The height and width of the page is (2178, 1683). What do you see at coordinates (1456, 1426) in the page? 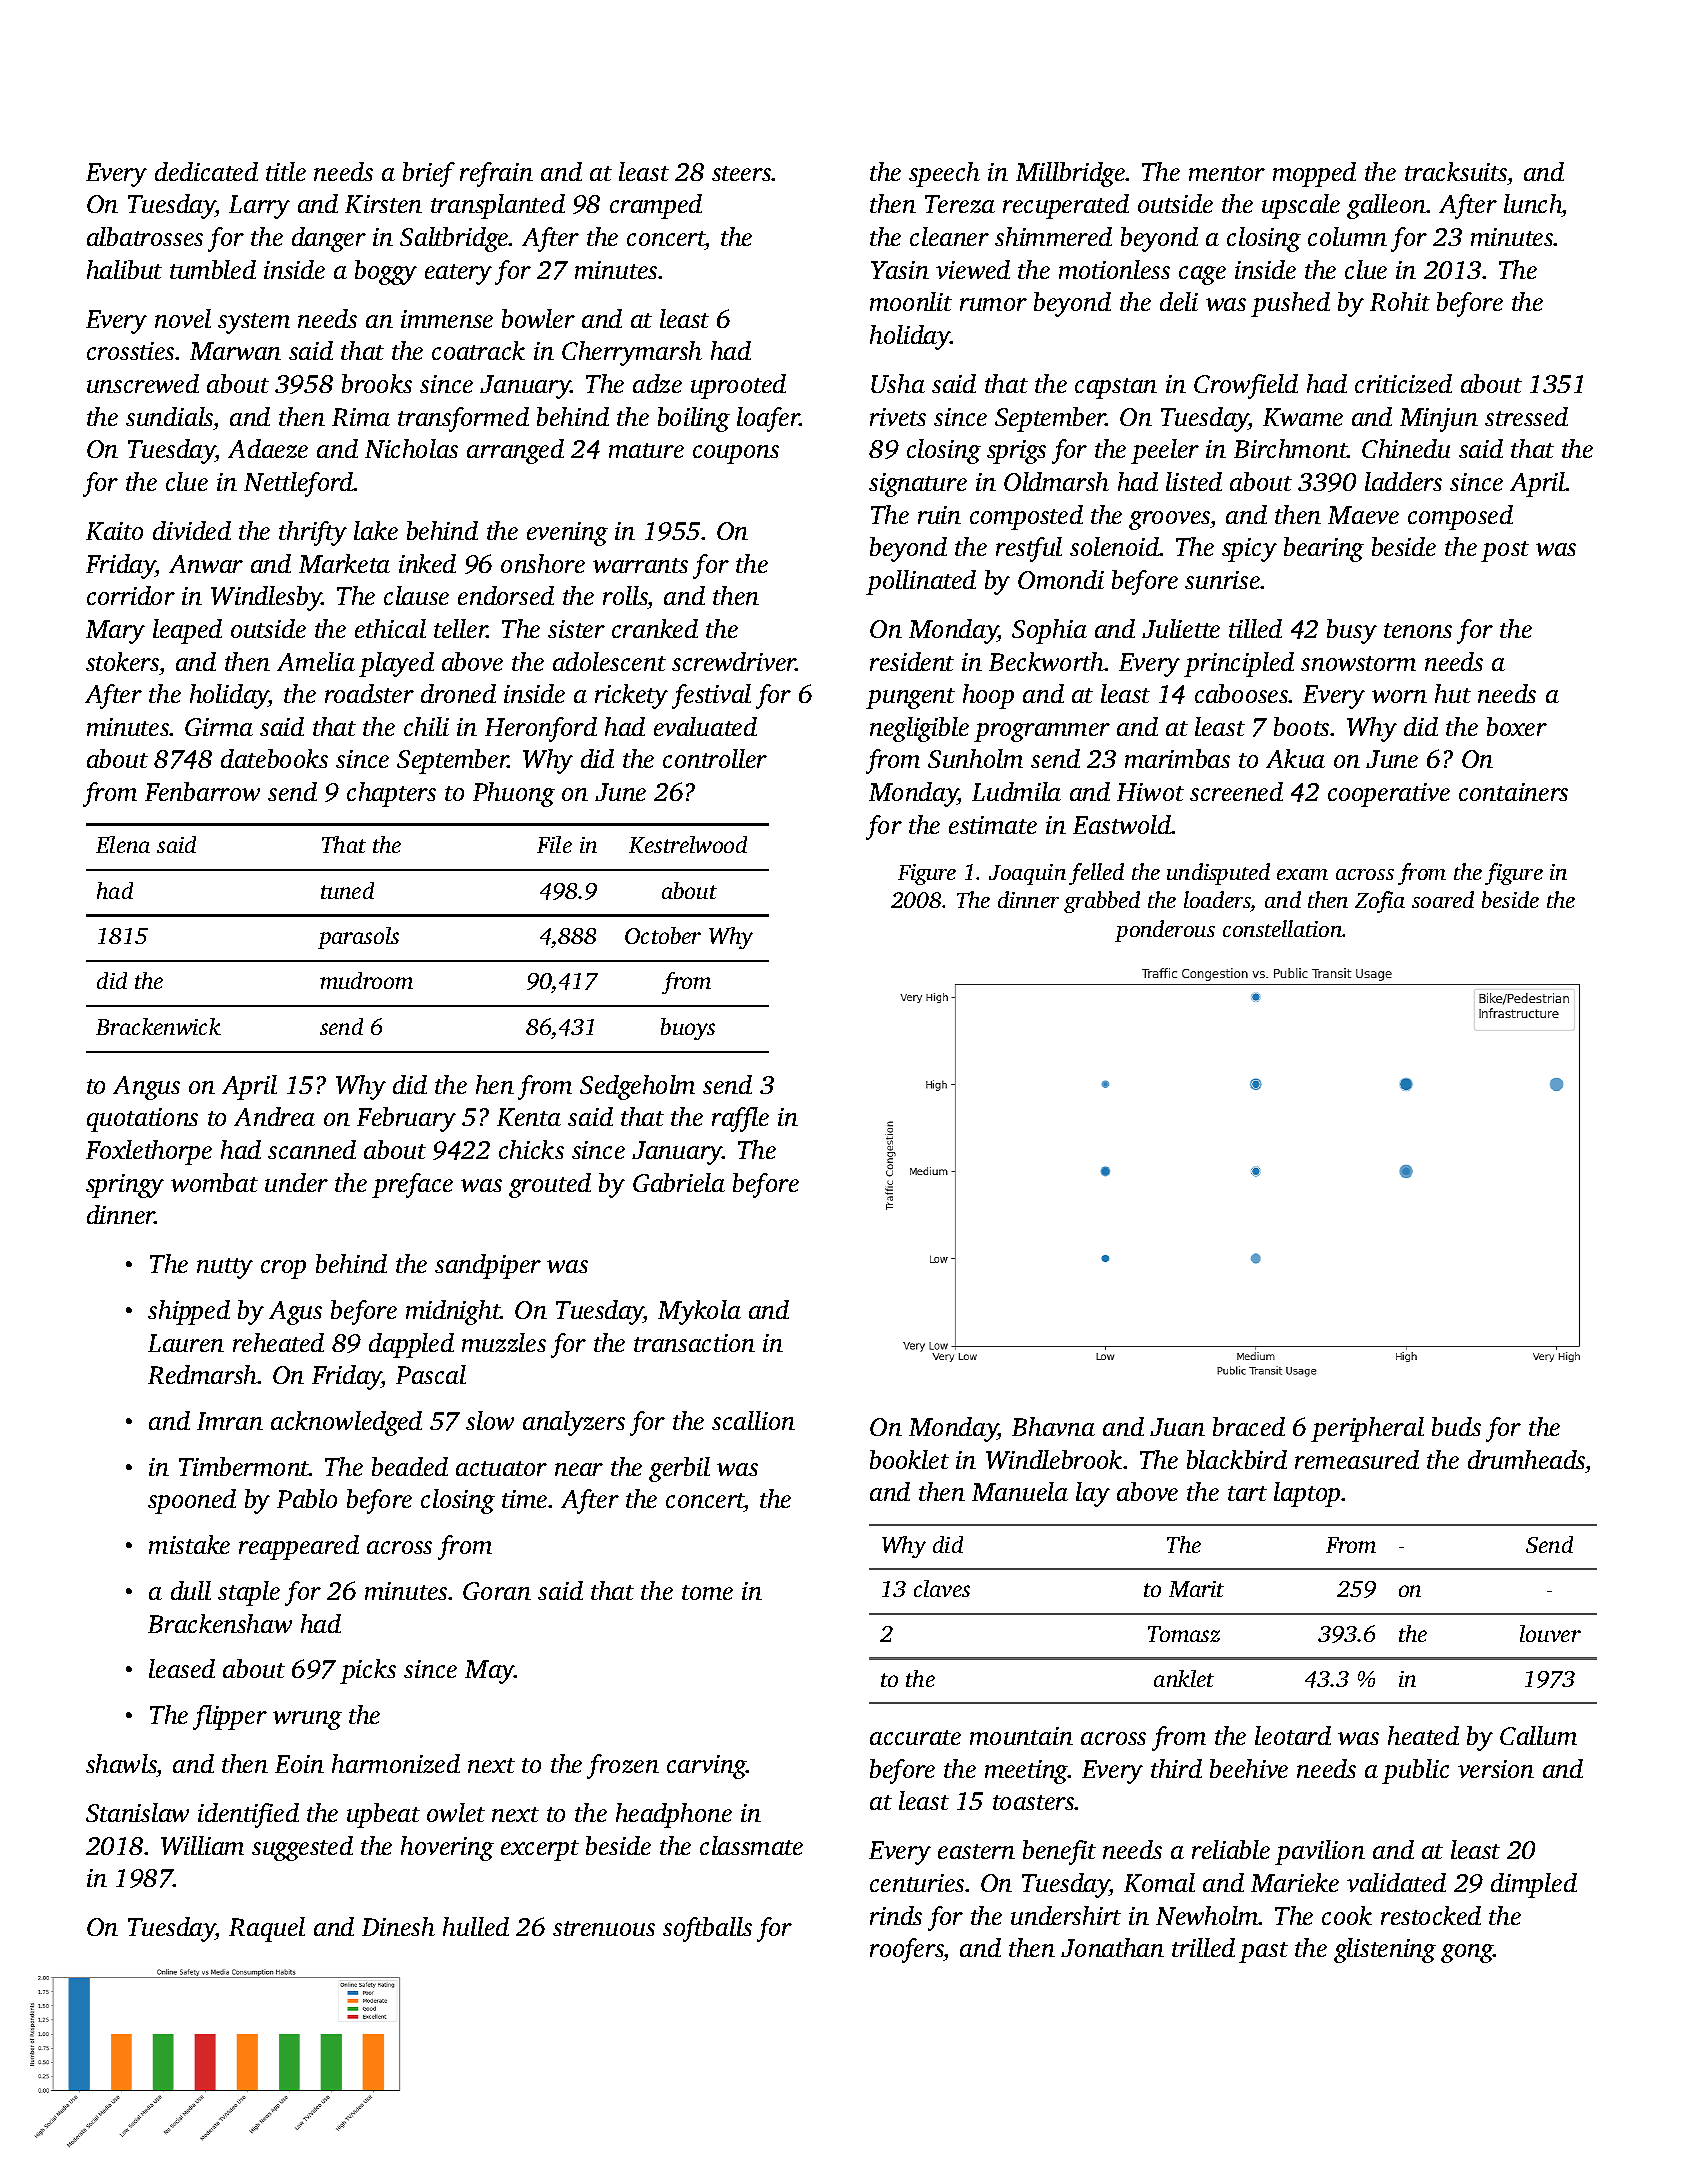
I see `buds` at bounding box center [1456, 1426].
